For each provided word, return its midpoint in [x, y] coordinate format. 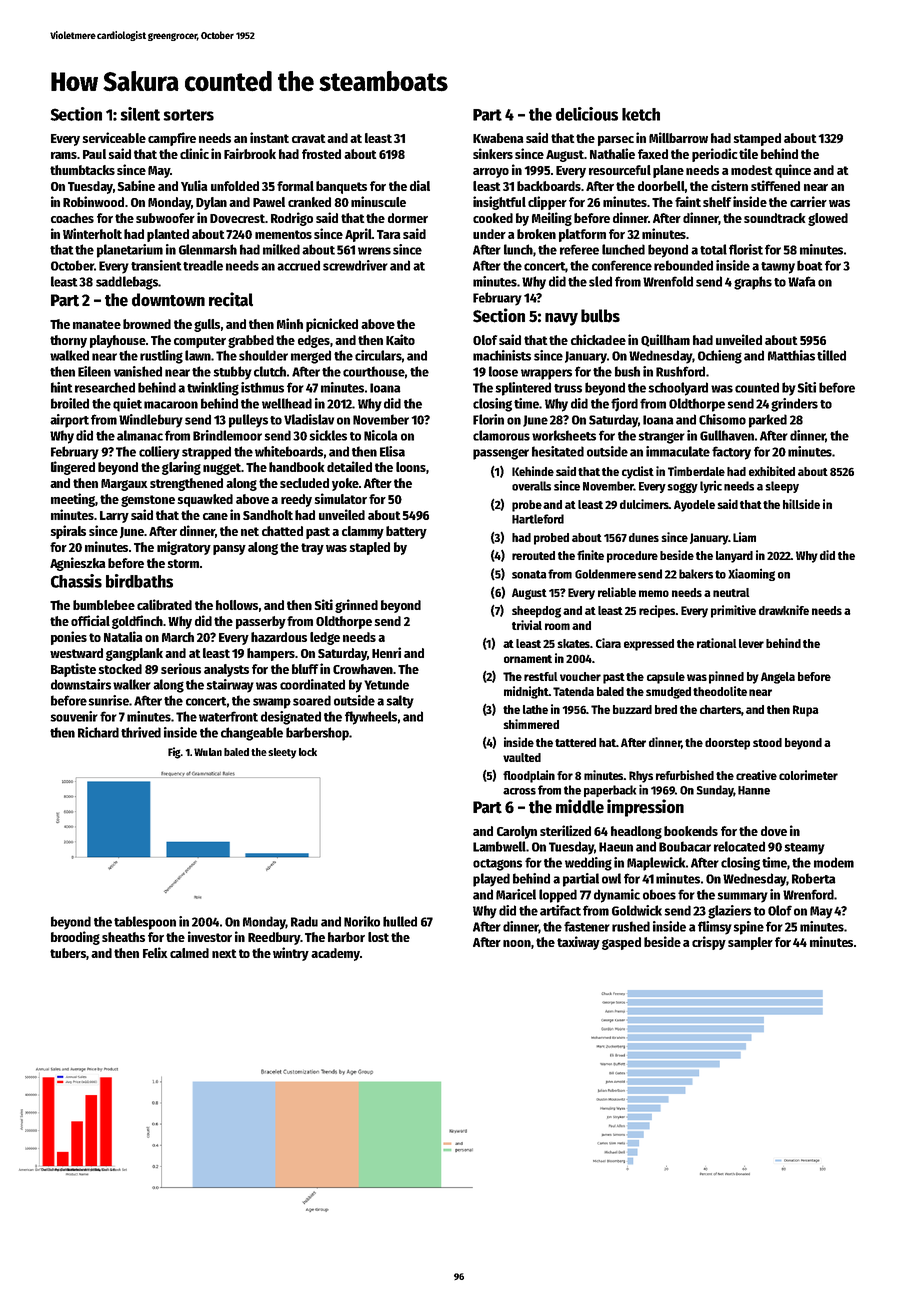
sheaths [123, 937]
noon [517, 943]
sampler [750, 943]
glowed [828, 219]
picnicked [332, 325]
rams [64, 155]
